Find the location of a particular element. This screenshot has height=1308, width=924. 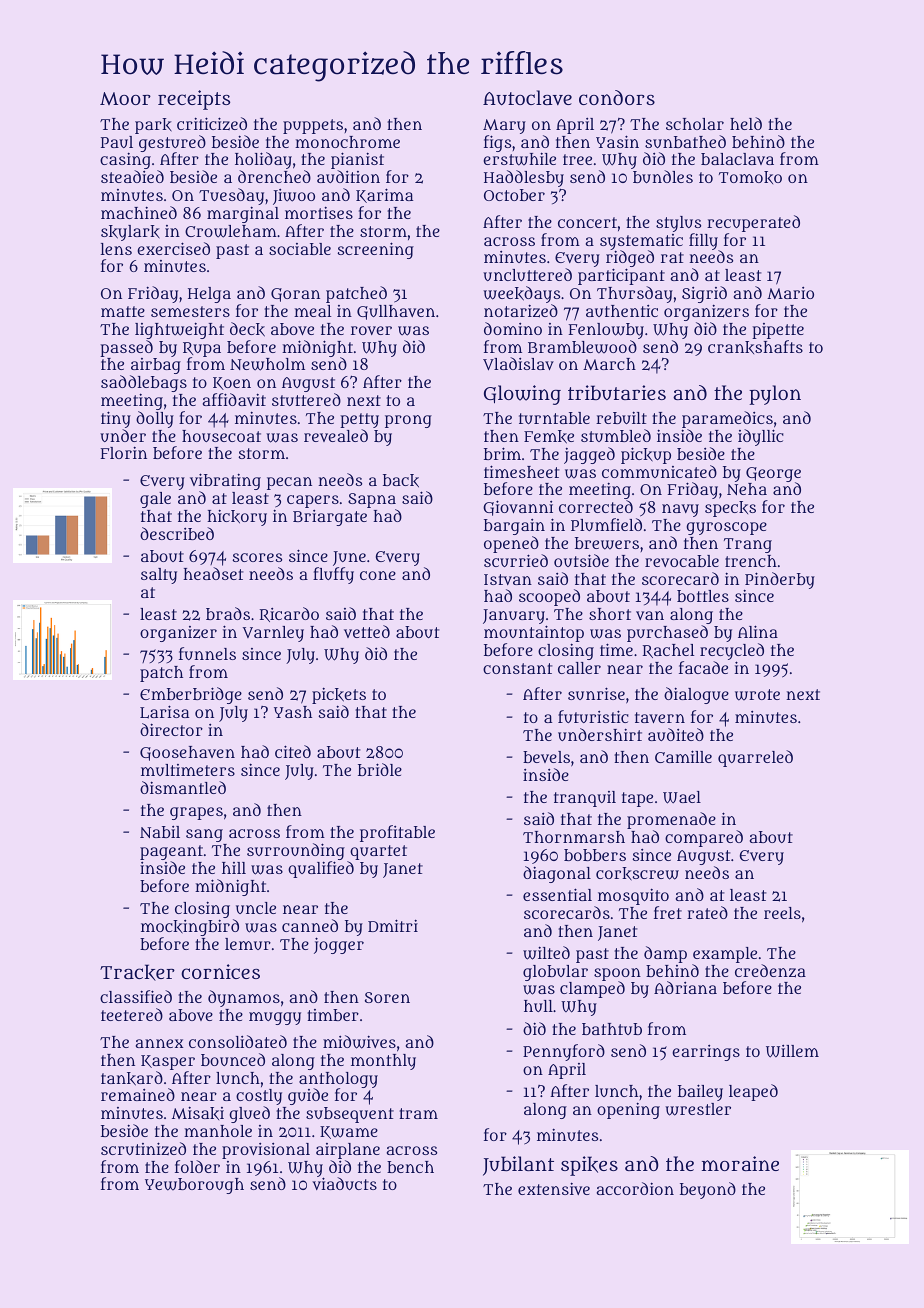

provisional is located at coordinates (266, 1151).
